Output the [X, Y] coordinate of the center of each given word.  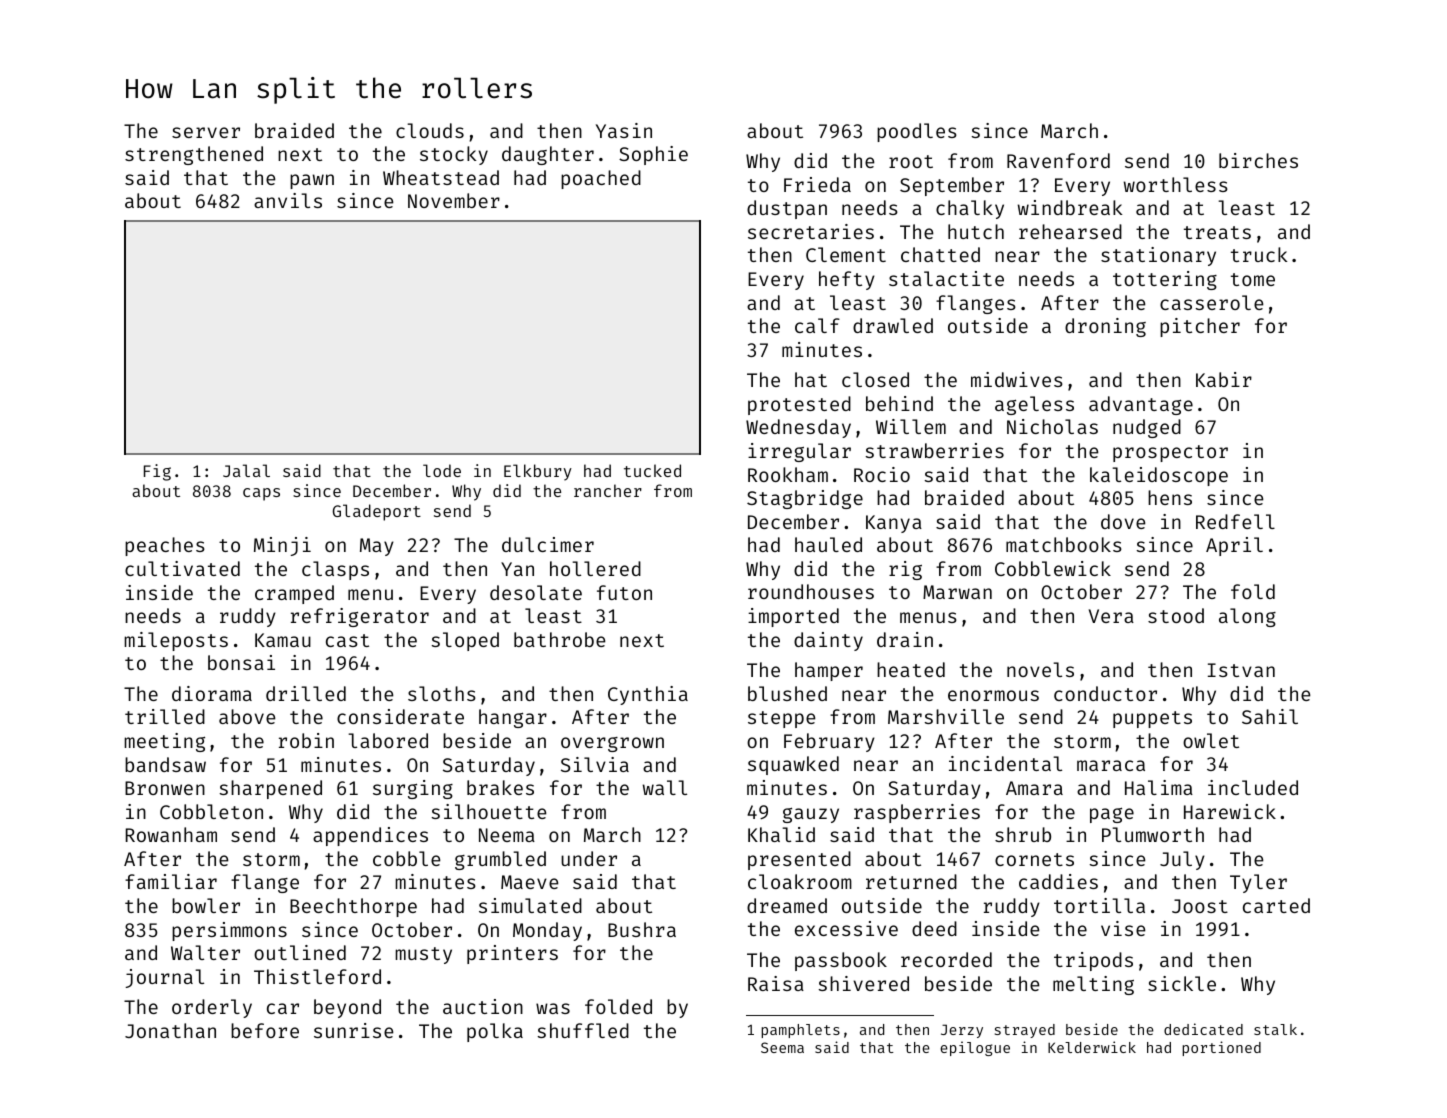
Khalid [781, 834]
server [206, 132]
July [1182, 860]
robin [306, 740]
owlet [1211, 740]
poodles [917, 132]
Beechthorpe [353, 907]
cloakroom [800, 881]
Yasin [624, 130]
